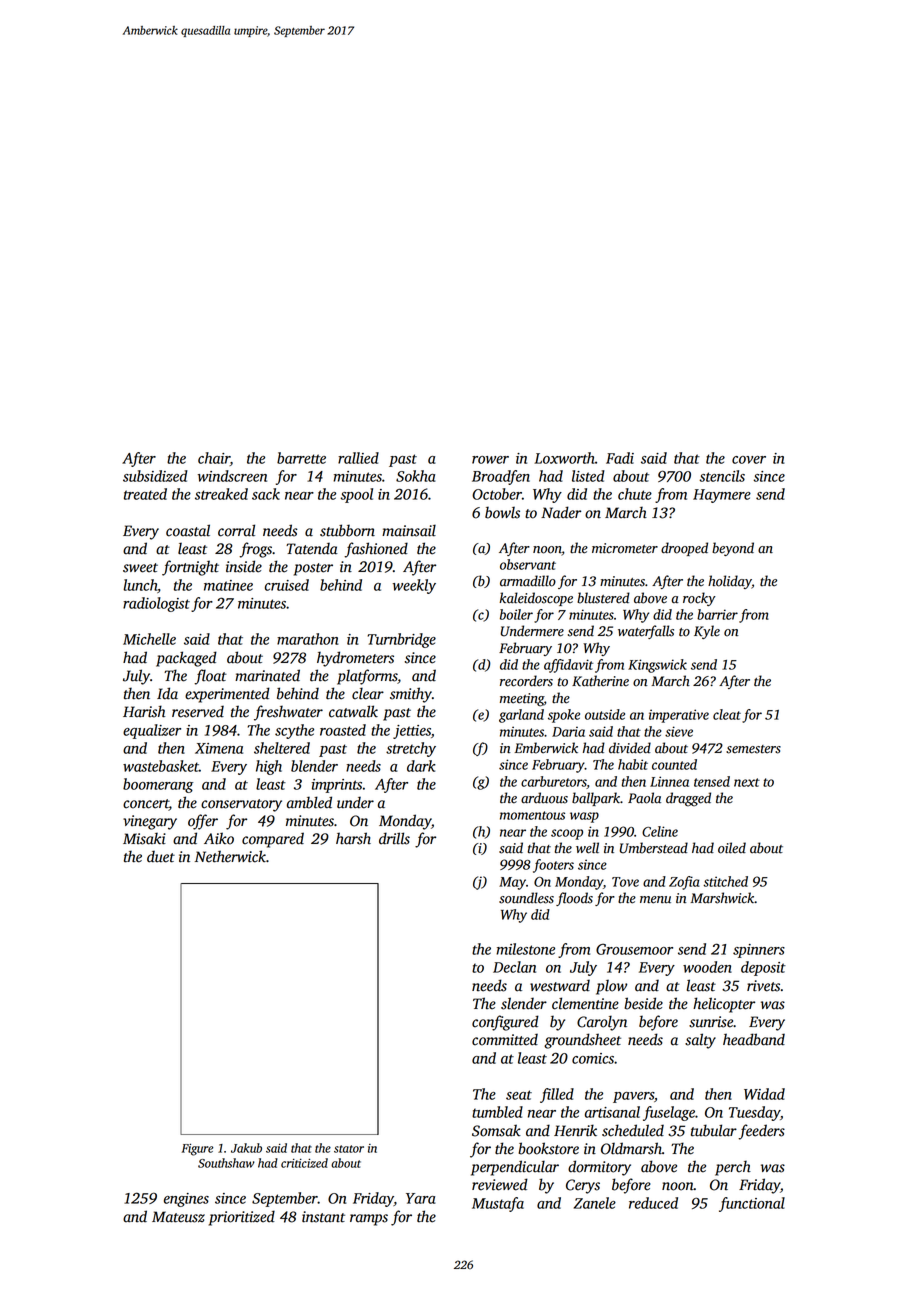 The width and height of the image is (908, 1316). Describe the element at coordinates (512, 883) in the image. I see `May` at that location.
